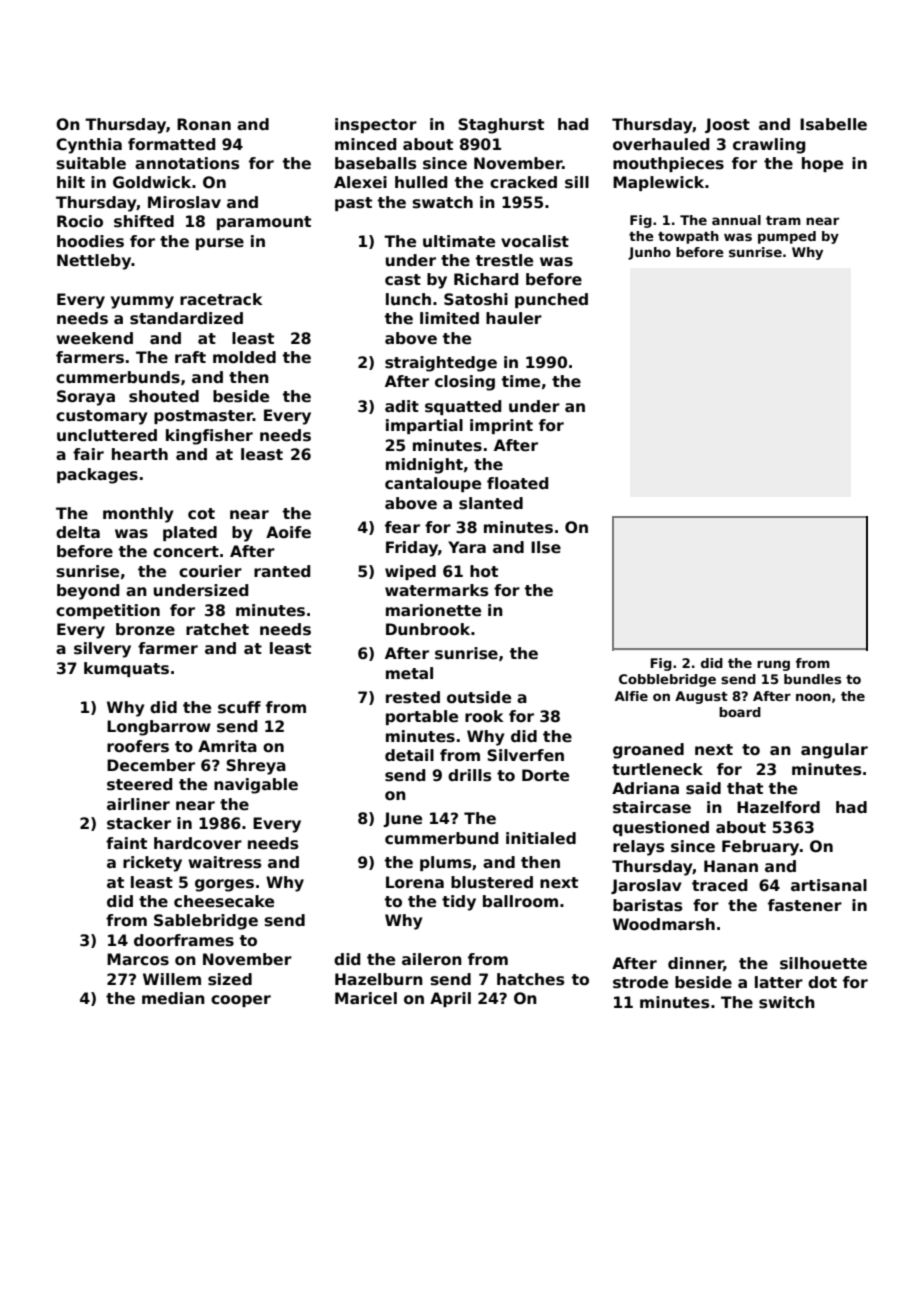 The width and height of the page is (924, 1308). Describe the element at coordinates (402, 819) in the page. I see `June` at that location.
